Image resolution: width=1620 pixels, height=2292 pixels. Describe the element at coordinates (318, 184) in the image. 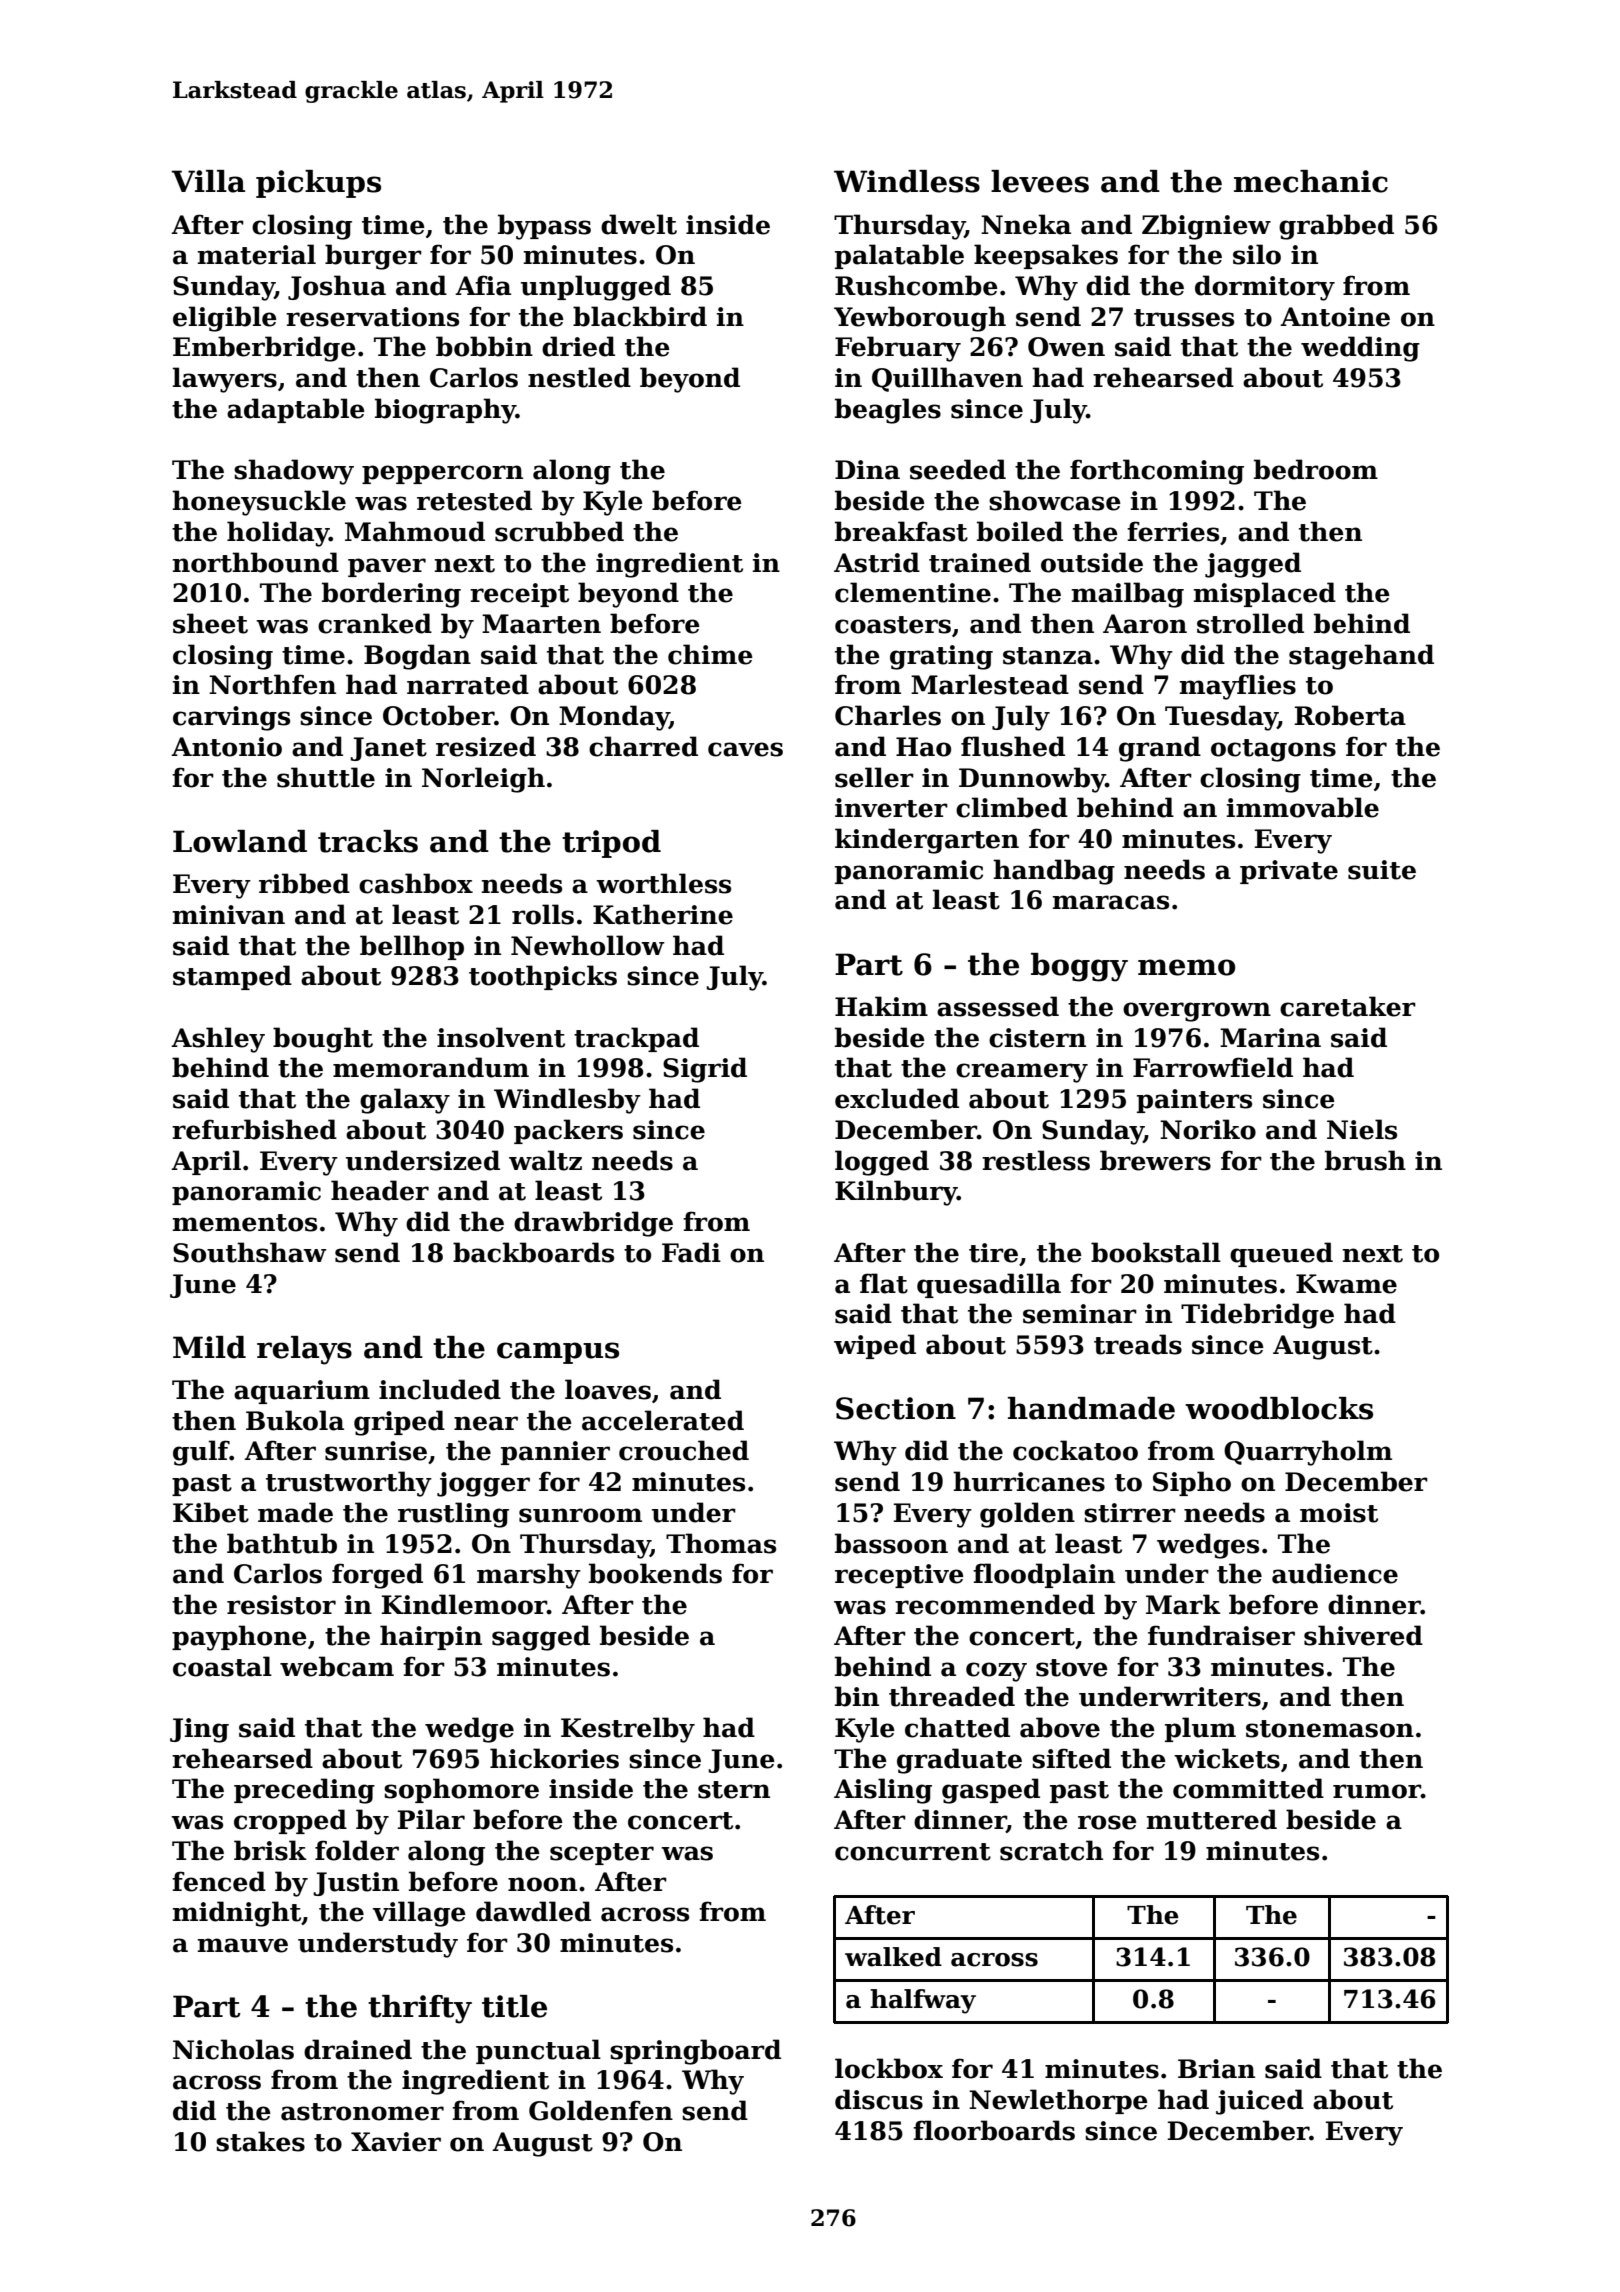

I see `pickups` at that location.
